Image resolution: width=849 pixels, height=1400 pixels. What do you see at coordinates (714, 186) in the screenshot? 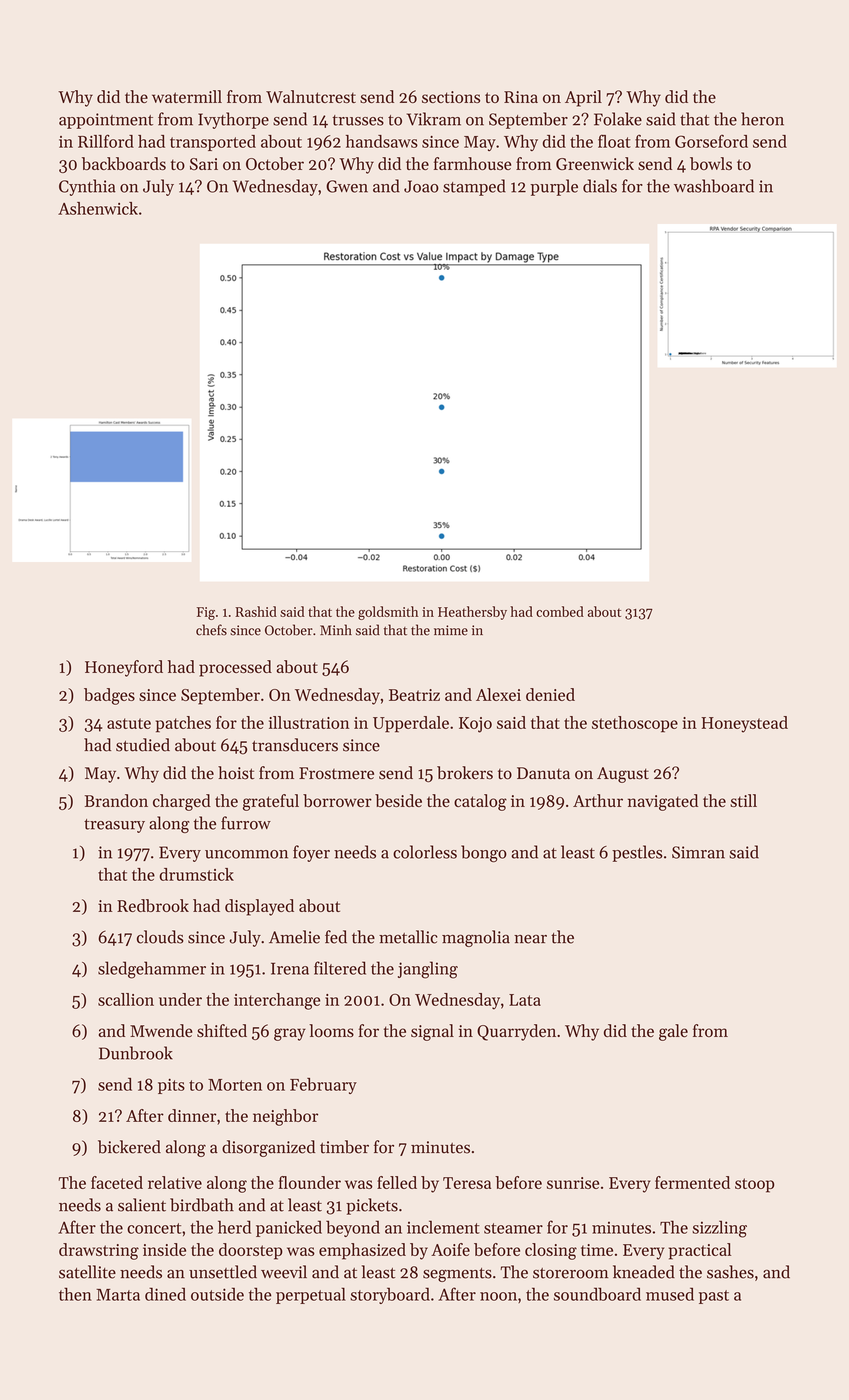
I see `washboard` at bounding box center [714, 186].
